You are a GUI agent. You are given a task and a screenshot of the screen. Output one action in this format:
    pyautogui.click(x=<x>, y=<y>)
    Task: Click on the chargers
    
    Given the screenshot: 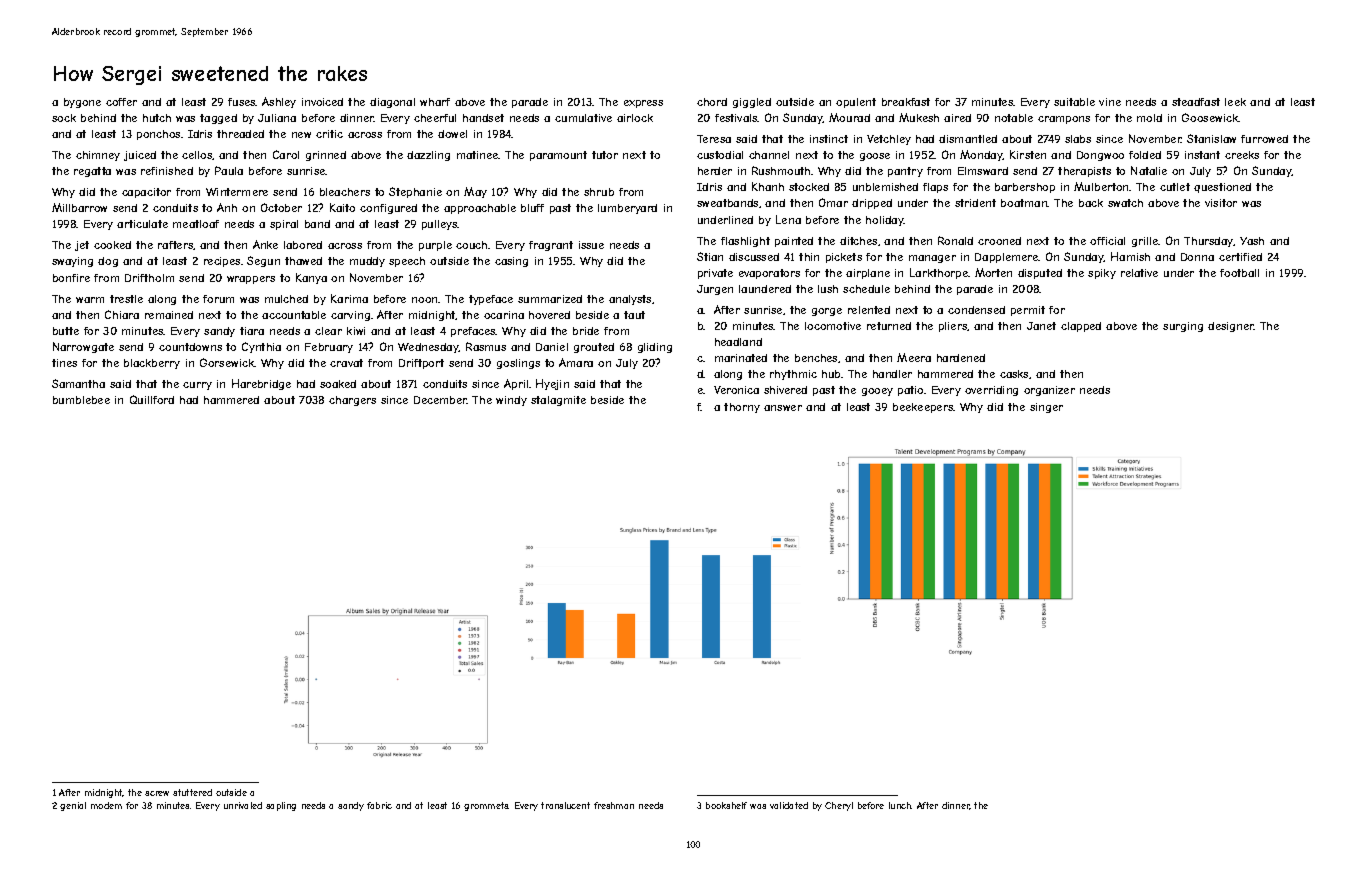 What is the action you would take?
    pyautogui.click(x=352, y=401)
